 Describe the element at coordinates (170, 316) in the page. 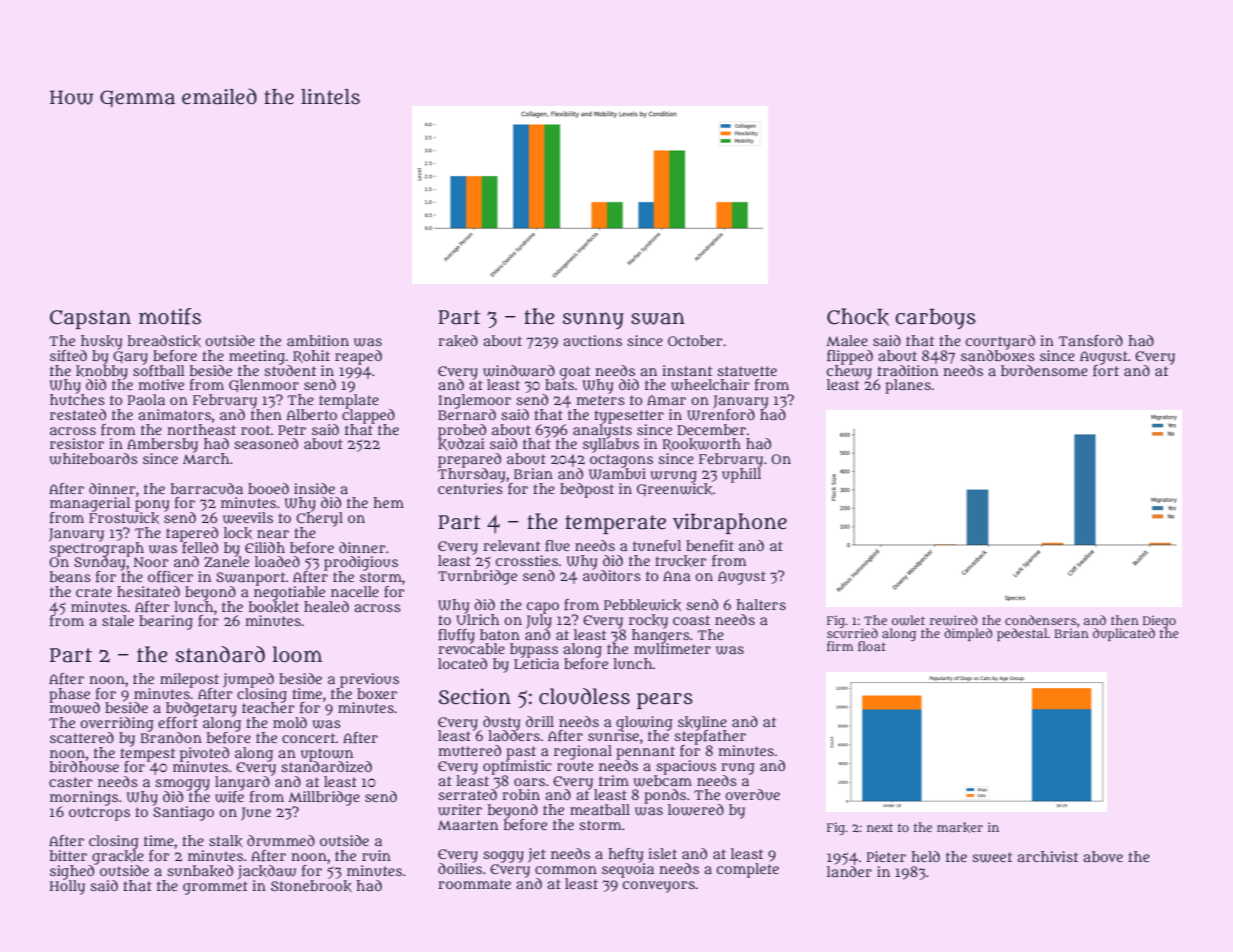

I see `motifs` at that location.
